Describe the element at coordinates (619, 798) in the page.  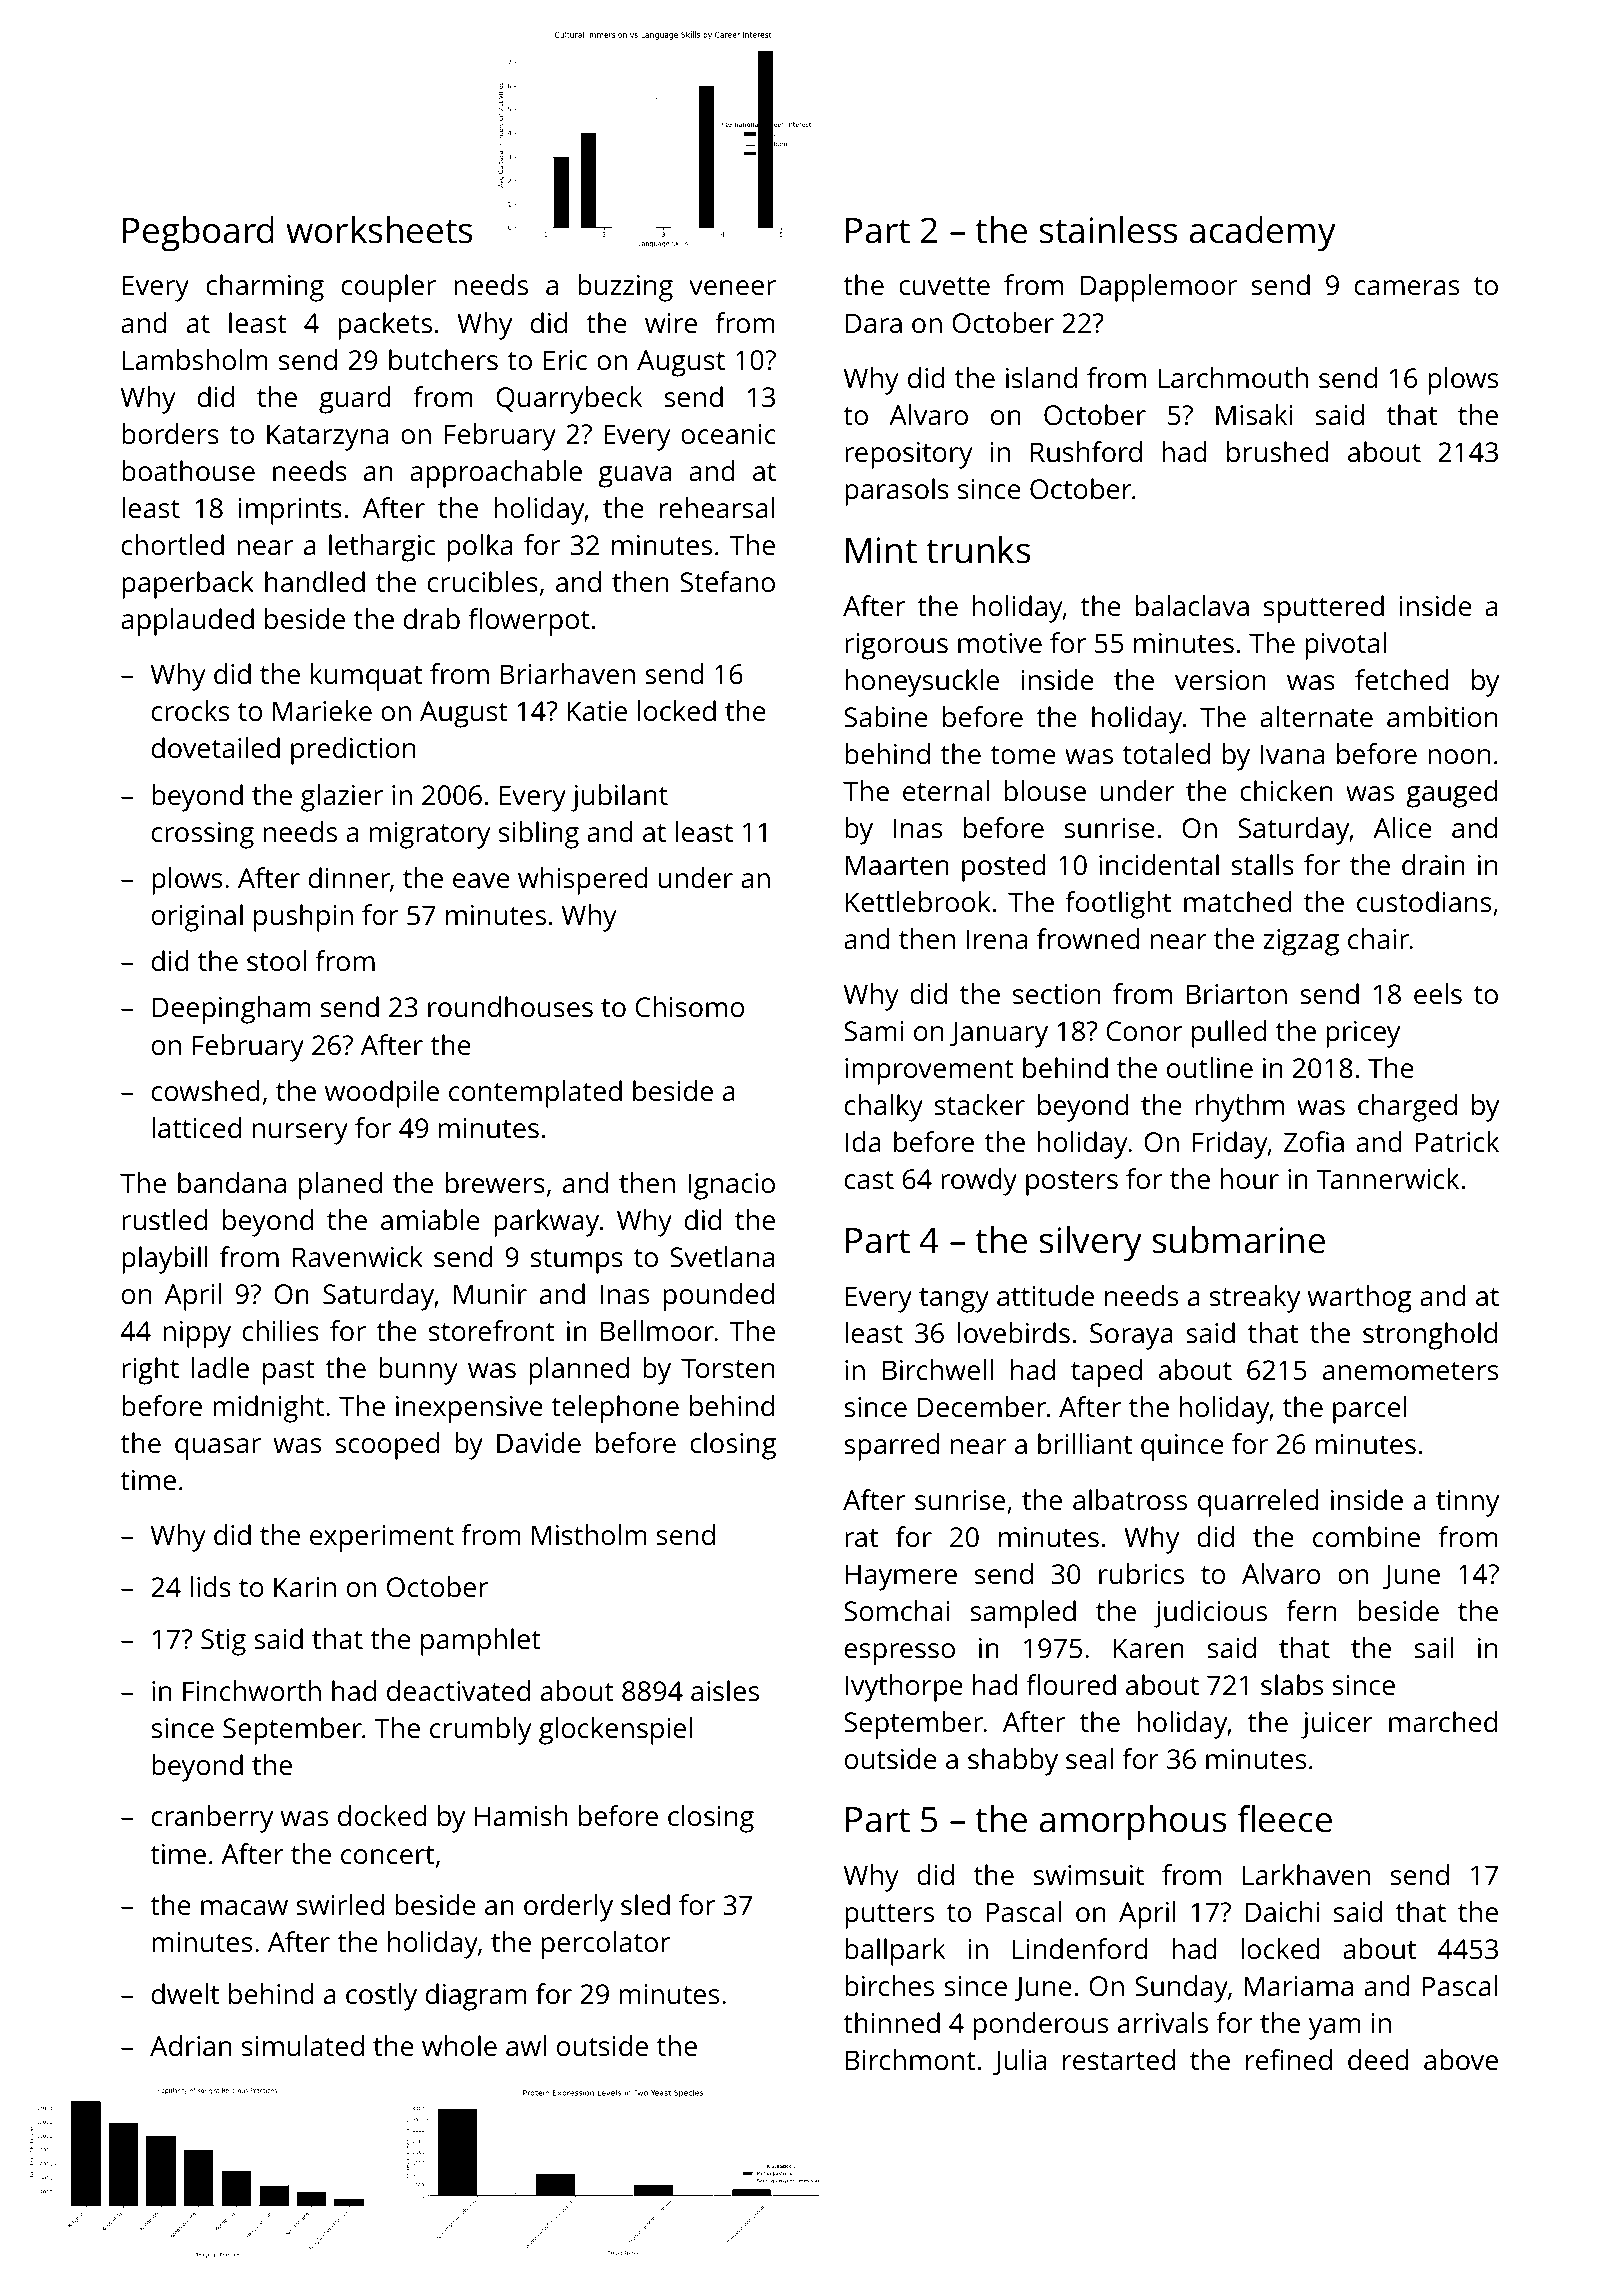
I see `jubilant` at that location.
